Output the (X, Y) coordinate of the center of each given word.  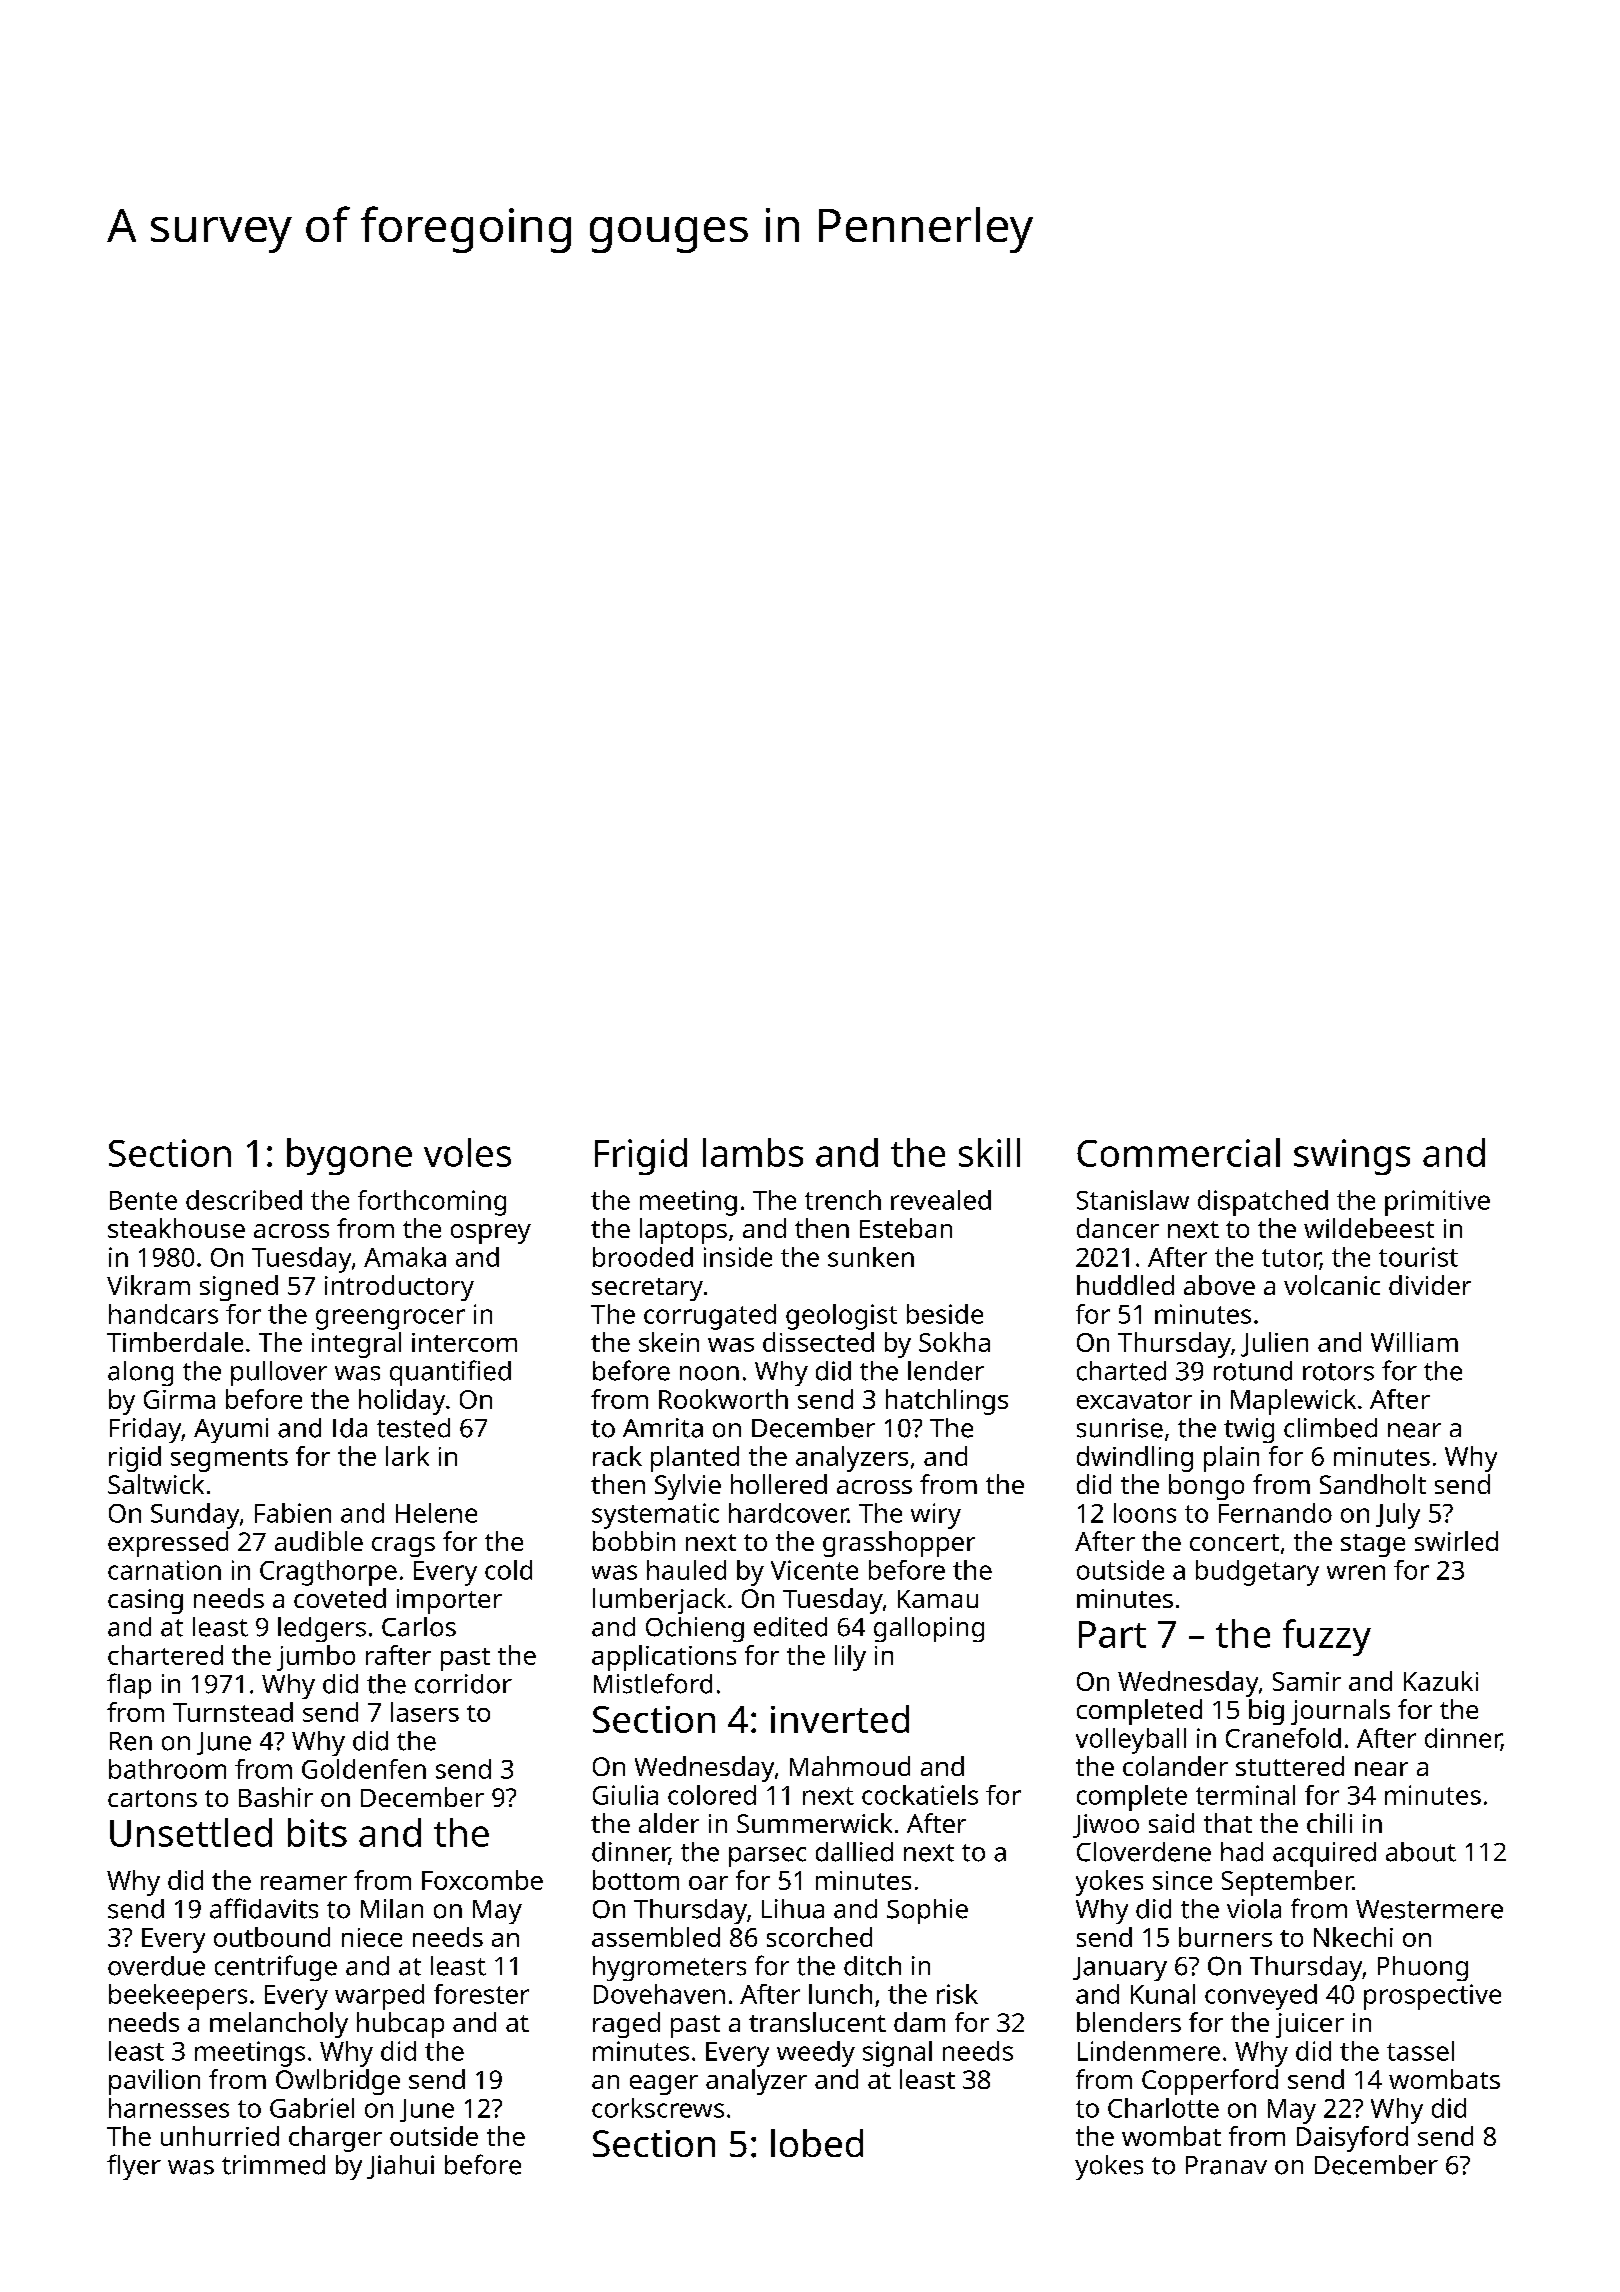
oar (708, 1883)
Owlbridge (338, 2082)
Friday (145, 1430)
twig (1249, 1430)
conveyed (1261, 1997)
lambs (753, 1152)
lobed (817, 2143)
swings (1352, 1157)
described (244, 1200)
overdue (156, 1966)
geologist (841, 1317)
